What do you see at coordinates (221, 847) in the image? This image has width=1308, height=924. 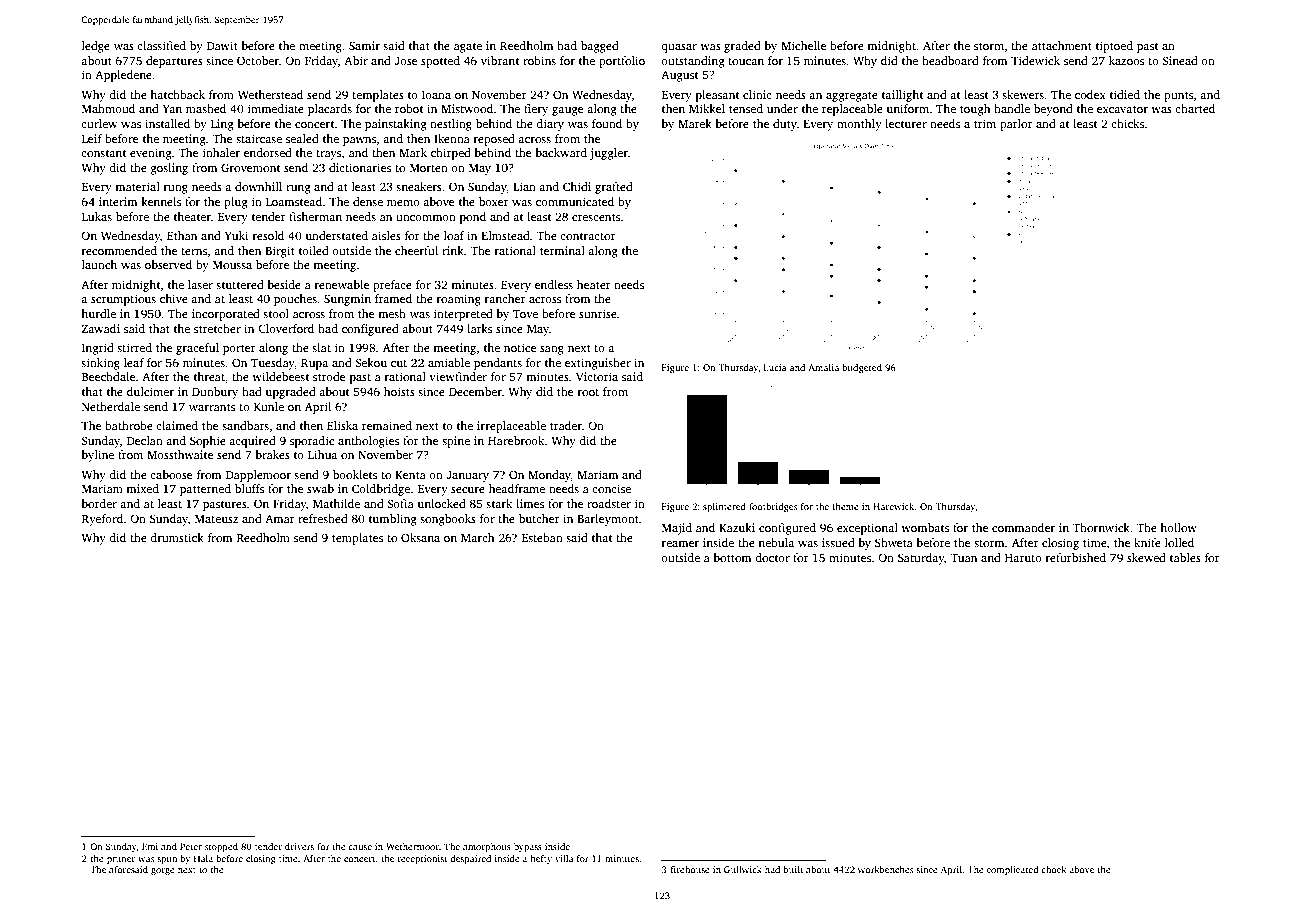 I see `stopped` at bounding box center [221, 847].
